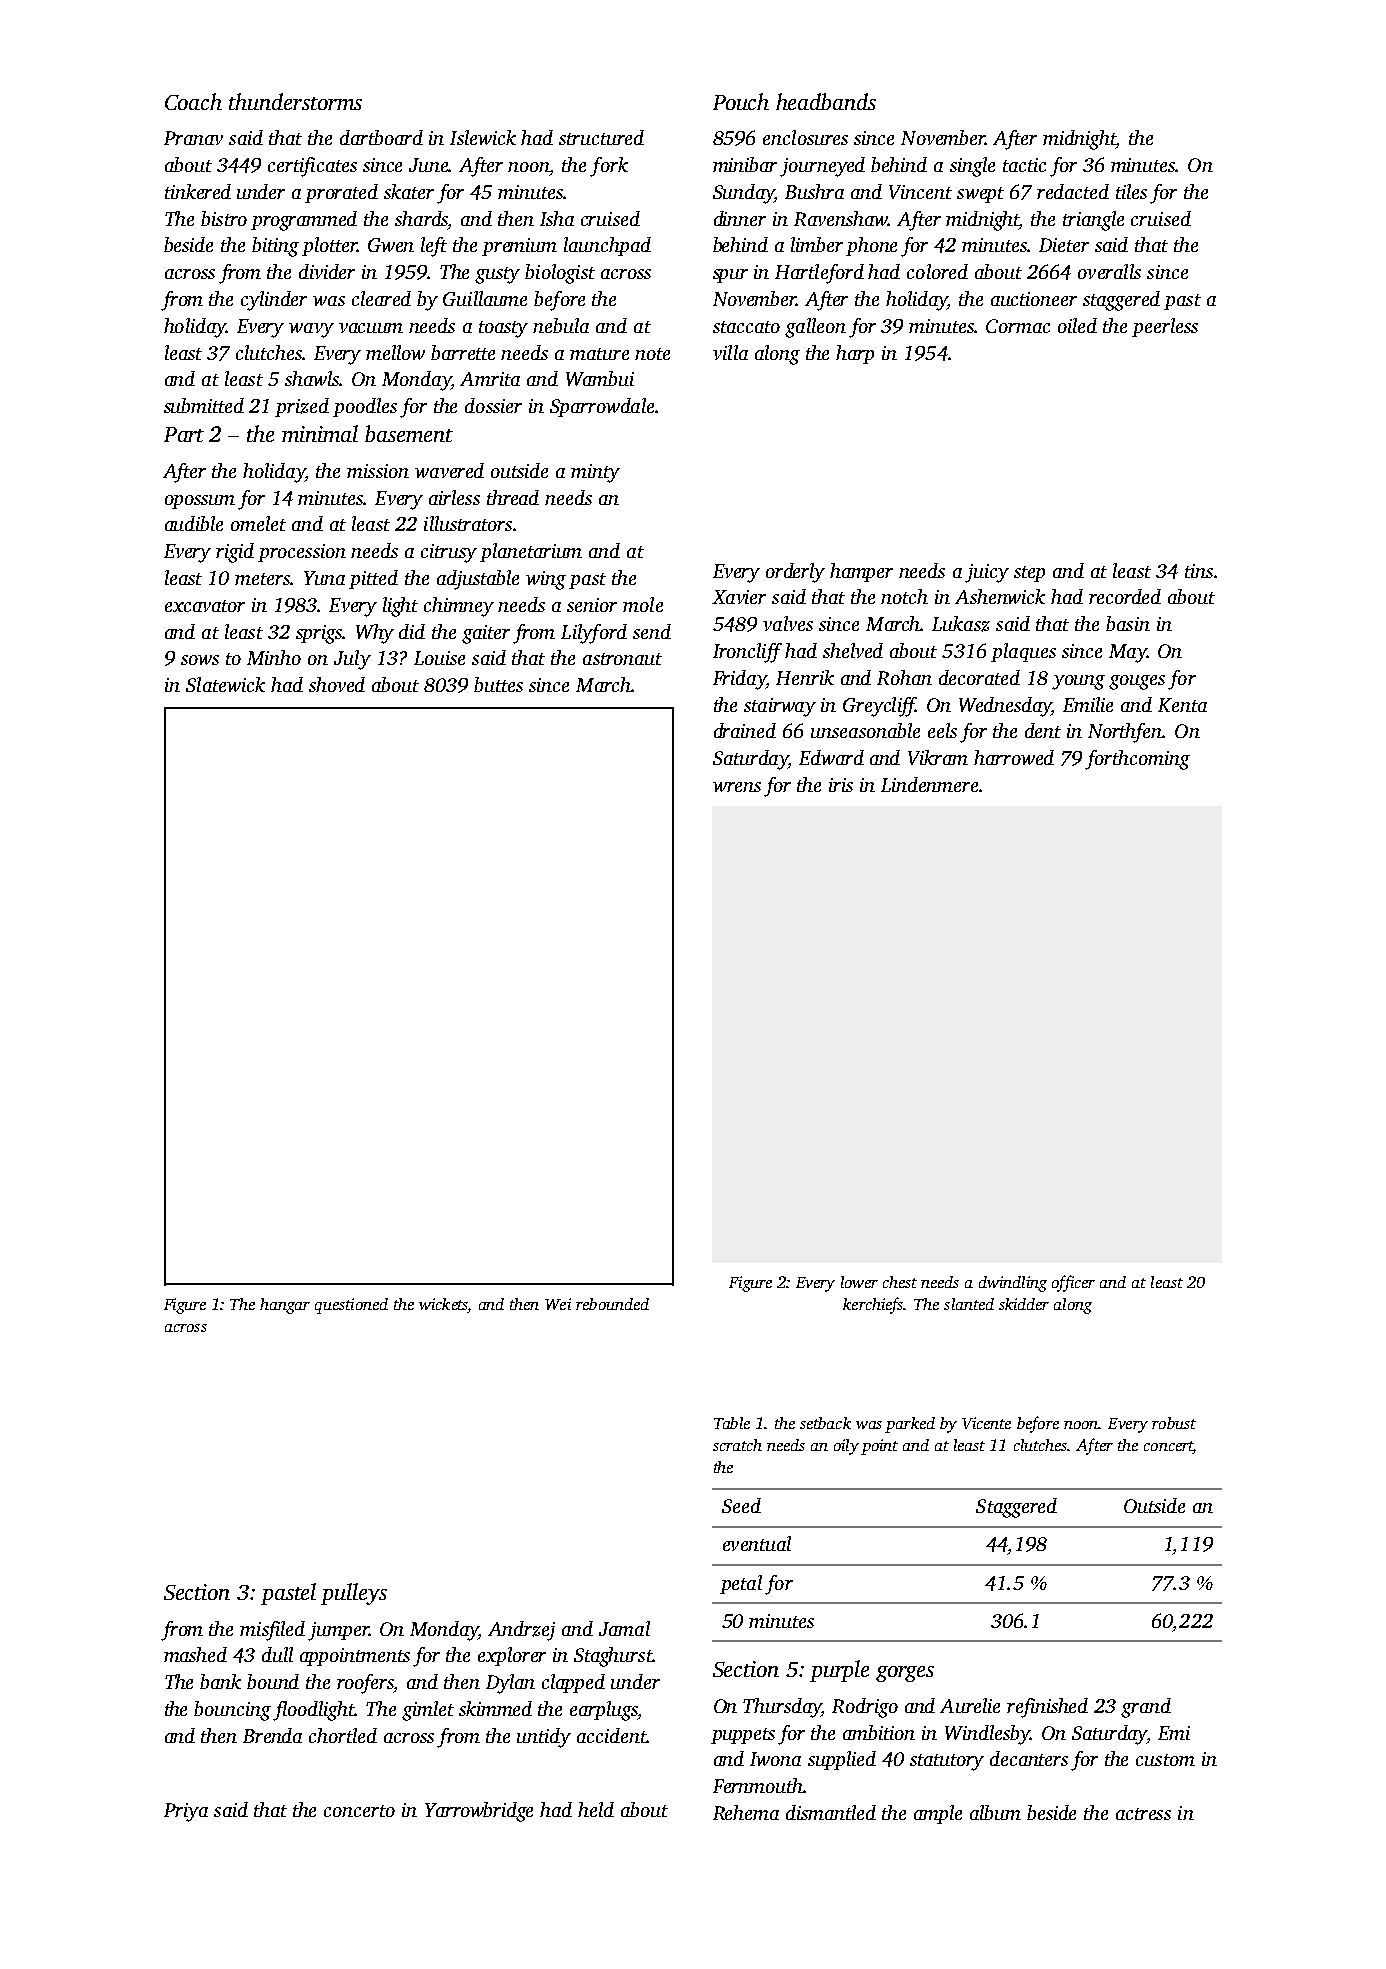  Describe the element at coordinates (1024, 165) in the screenshot. I see `tactic` at that location.
